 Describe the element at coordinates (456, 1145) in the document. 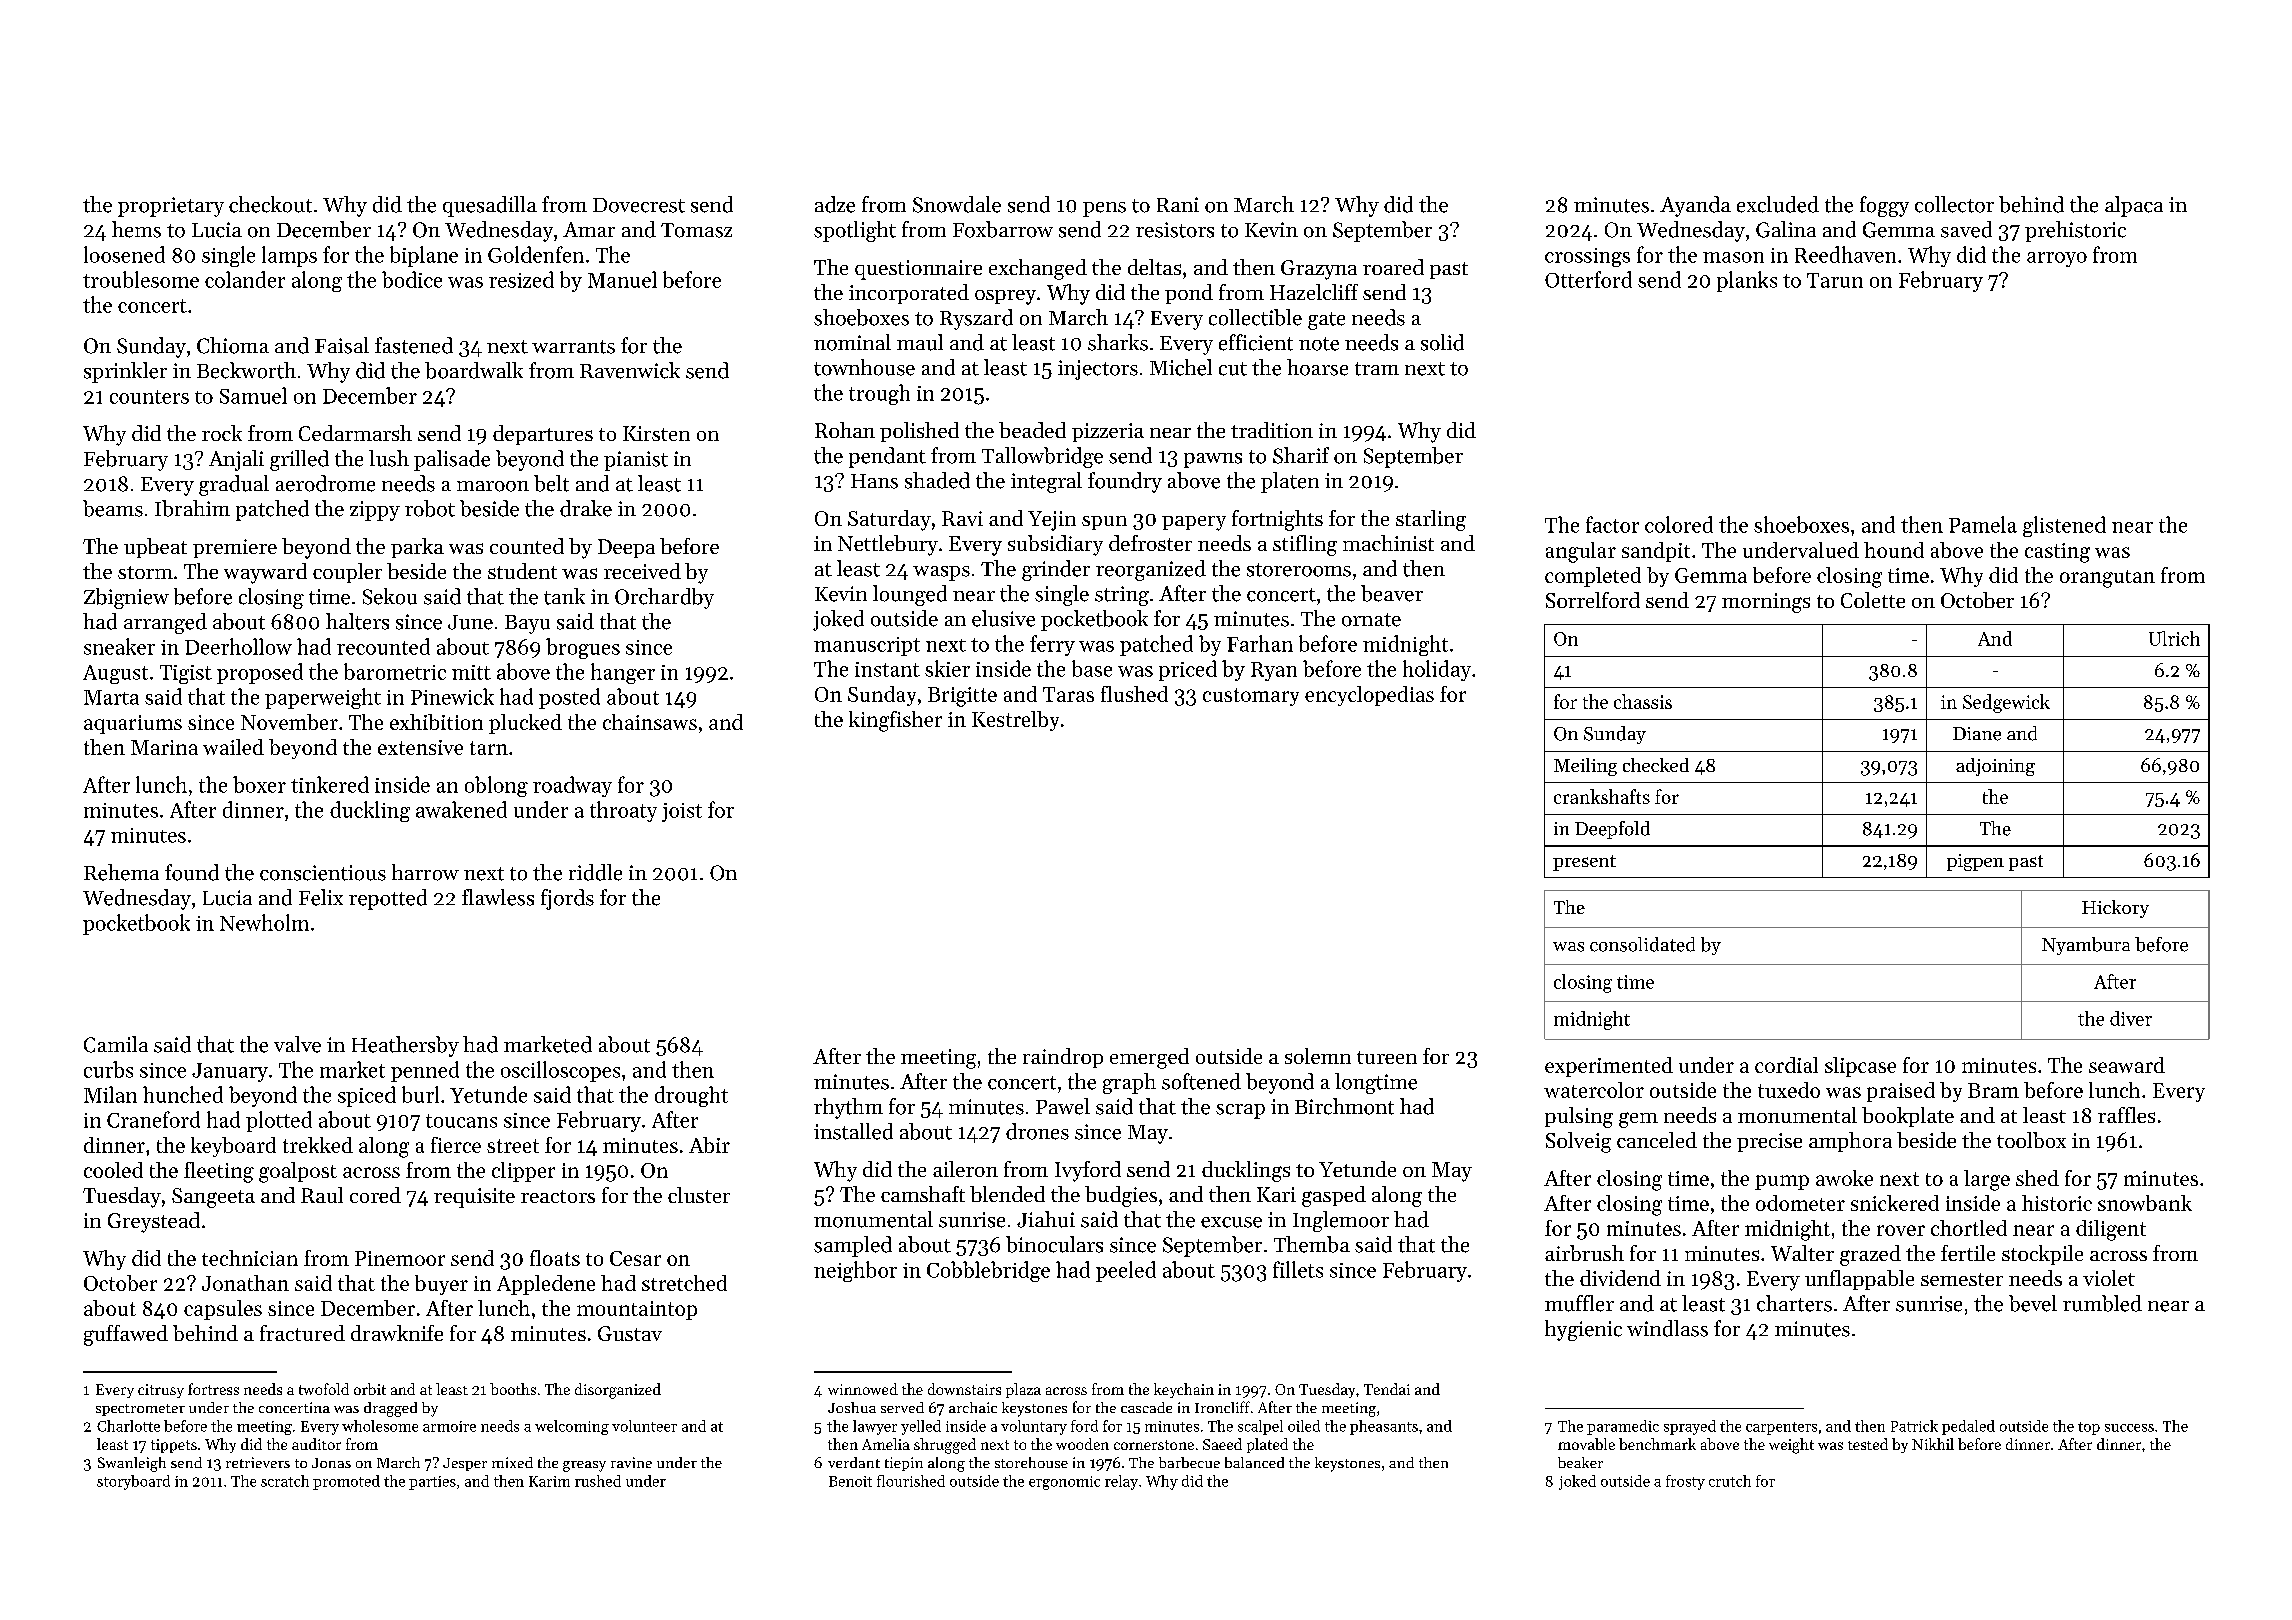

I see `fierce` at that location.
